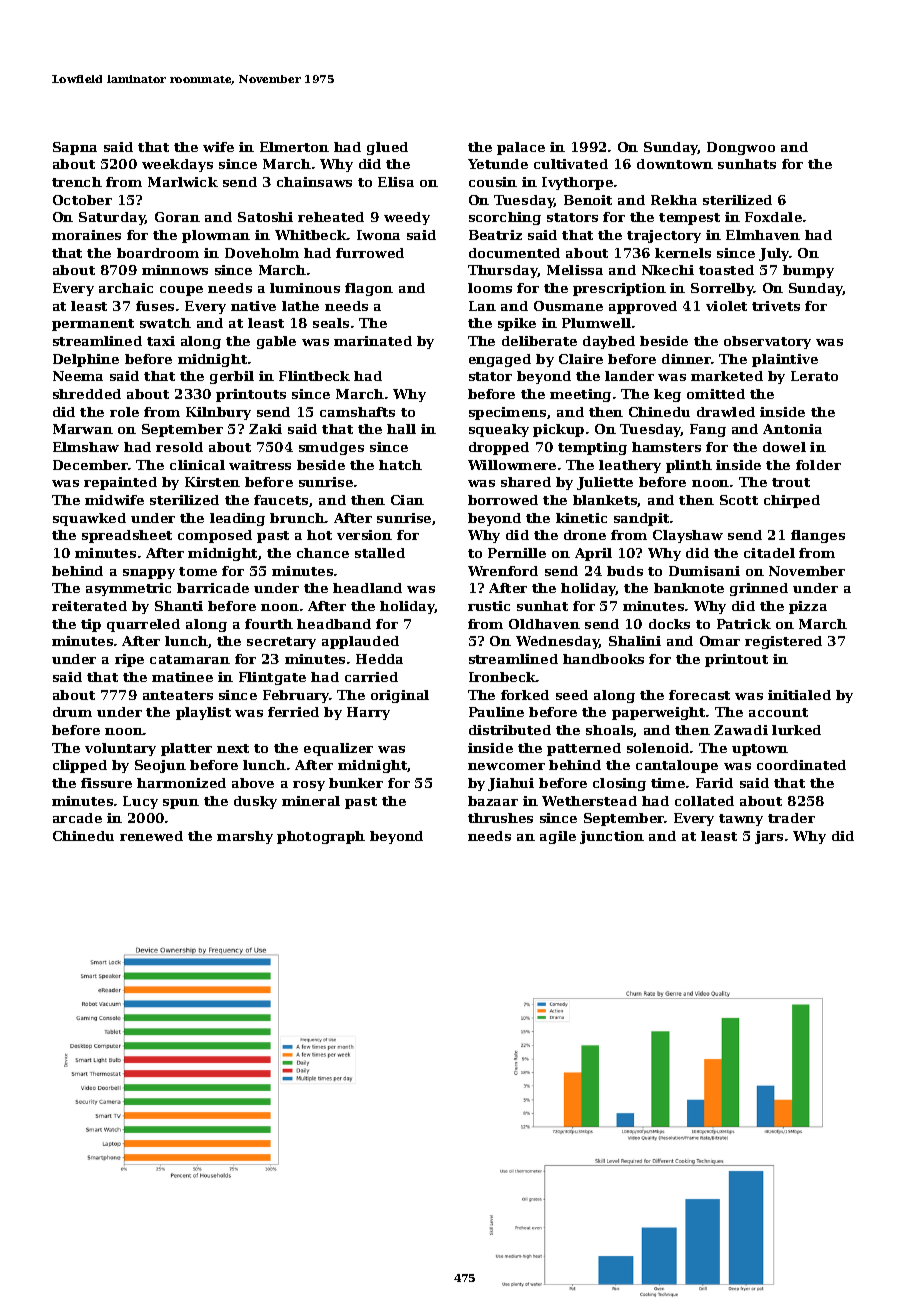 The width and height of the document is (908, 1316). Describe the element at coordinates (689, 588) in the document. I see `banknote` at that location.
